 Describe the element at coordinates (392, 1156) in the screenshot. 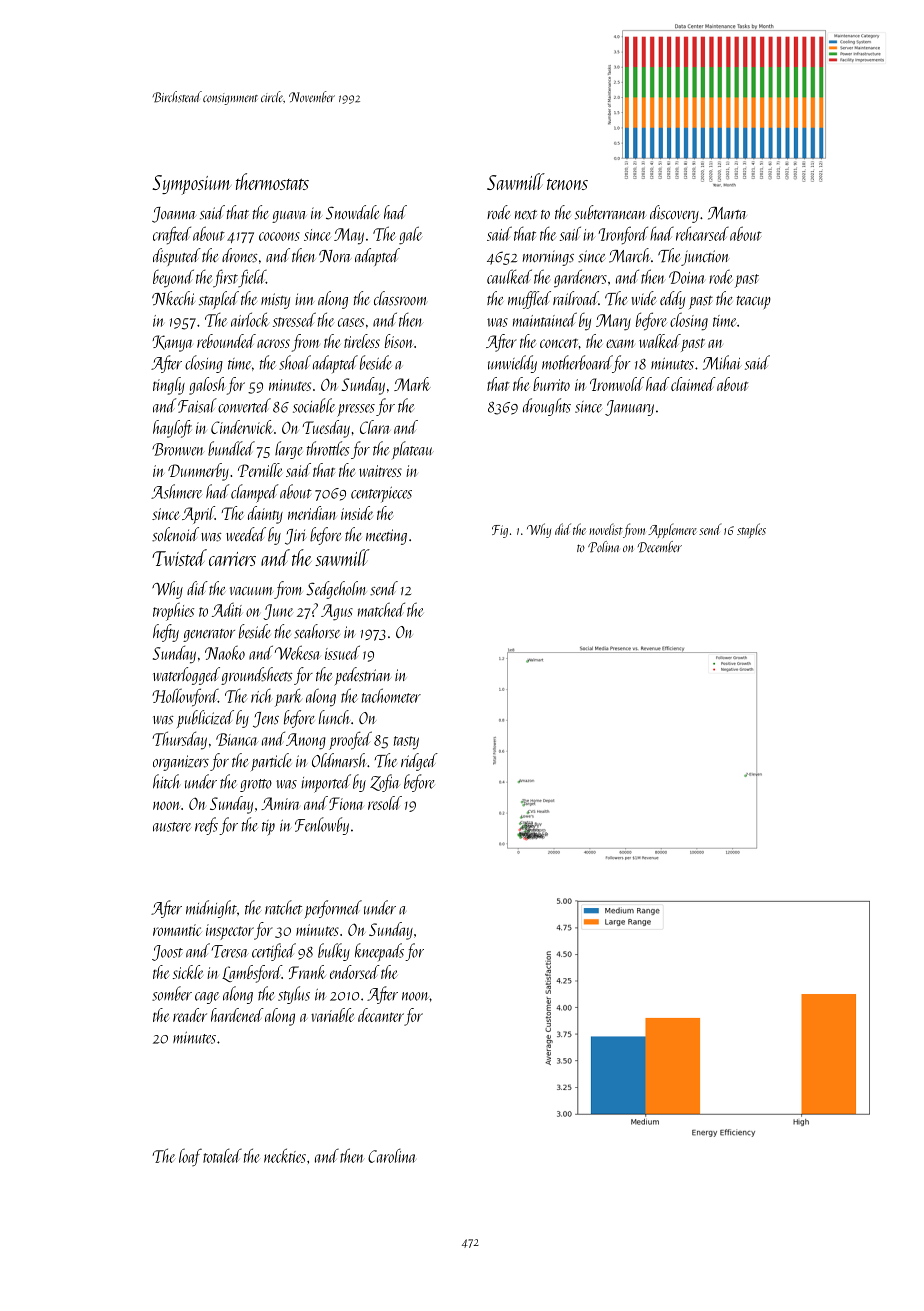

I see `Carolina` at that location.
